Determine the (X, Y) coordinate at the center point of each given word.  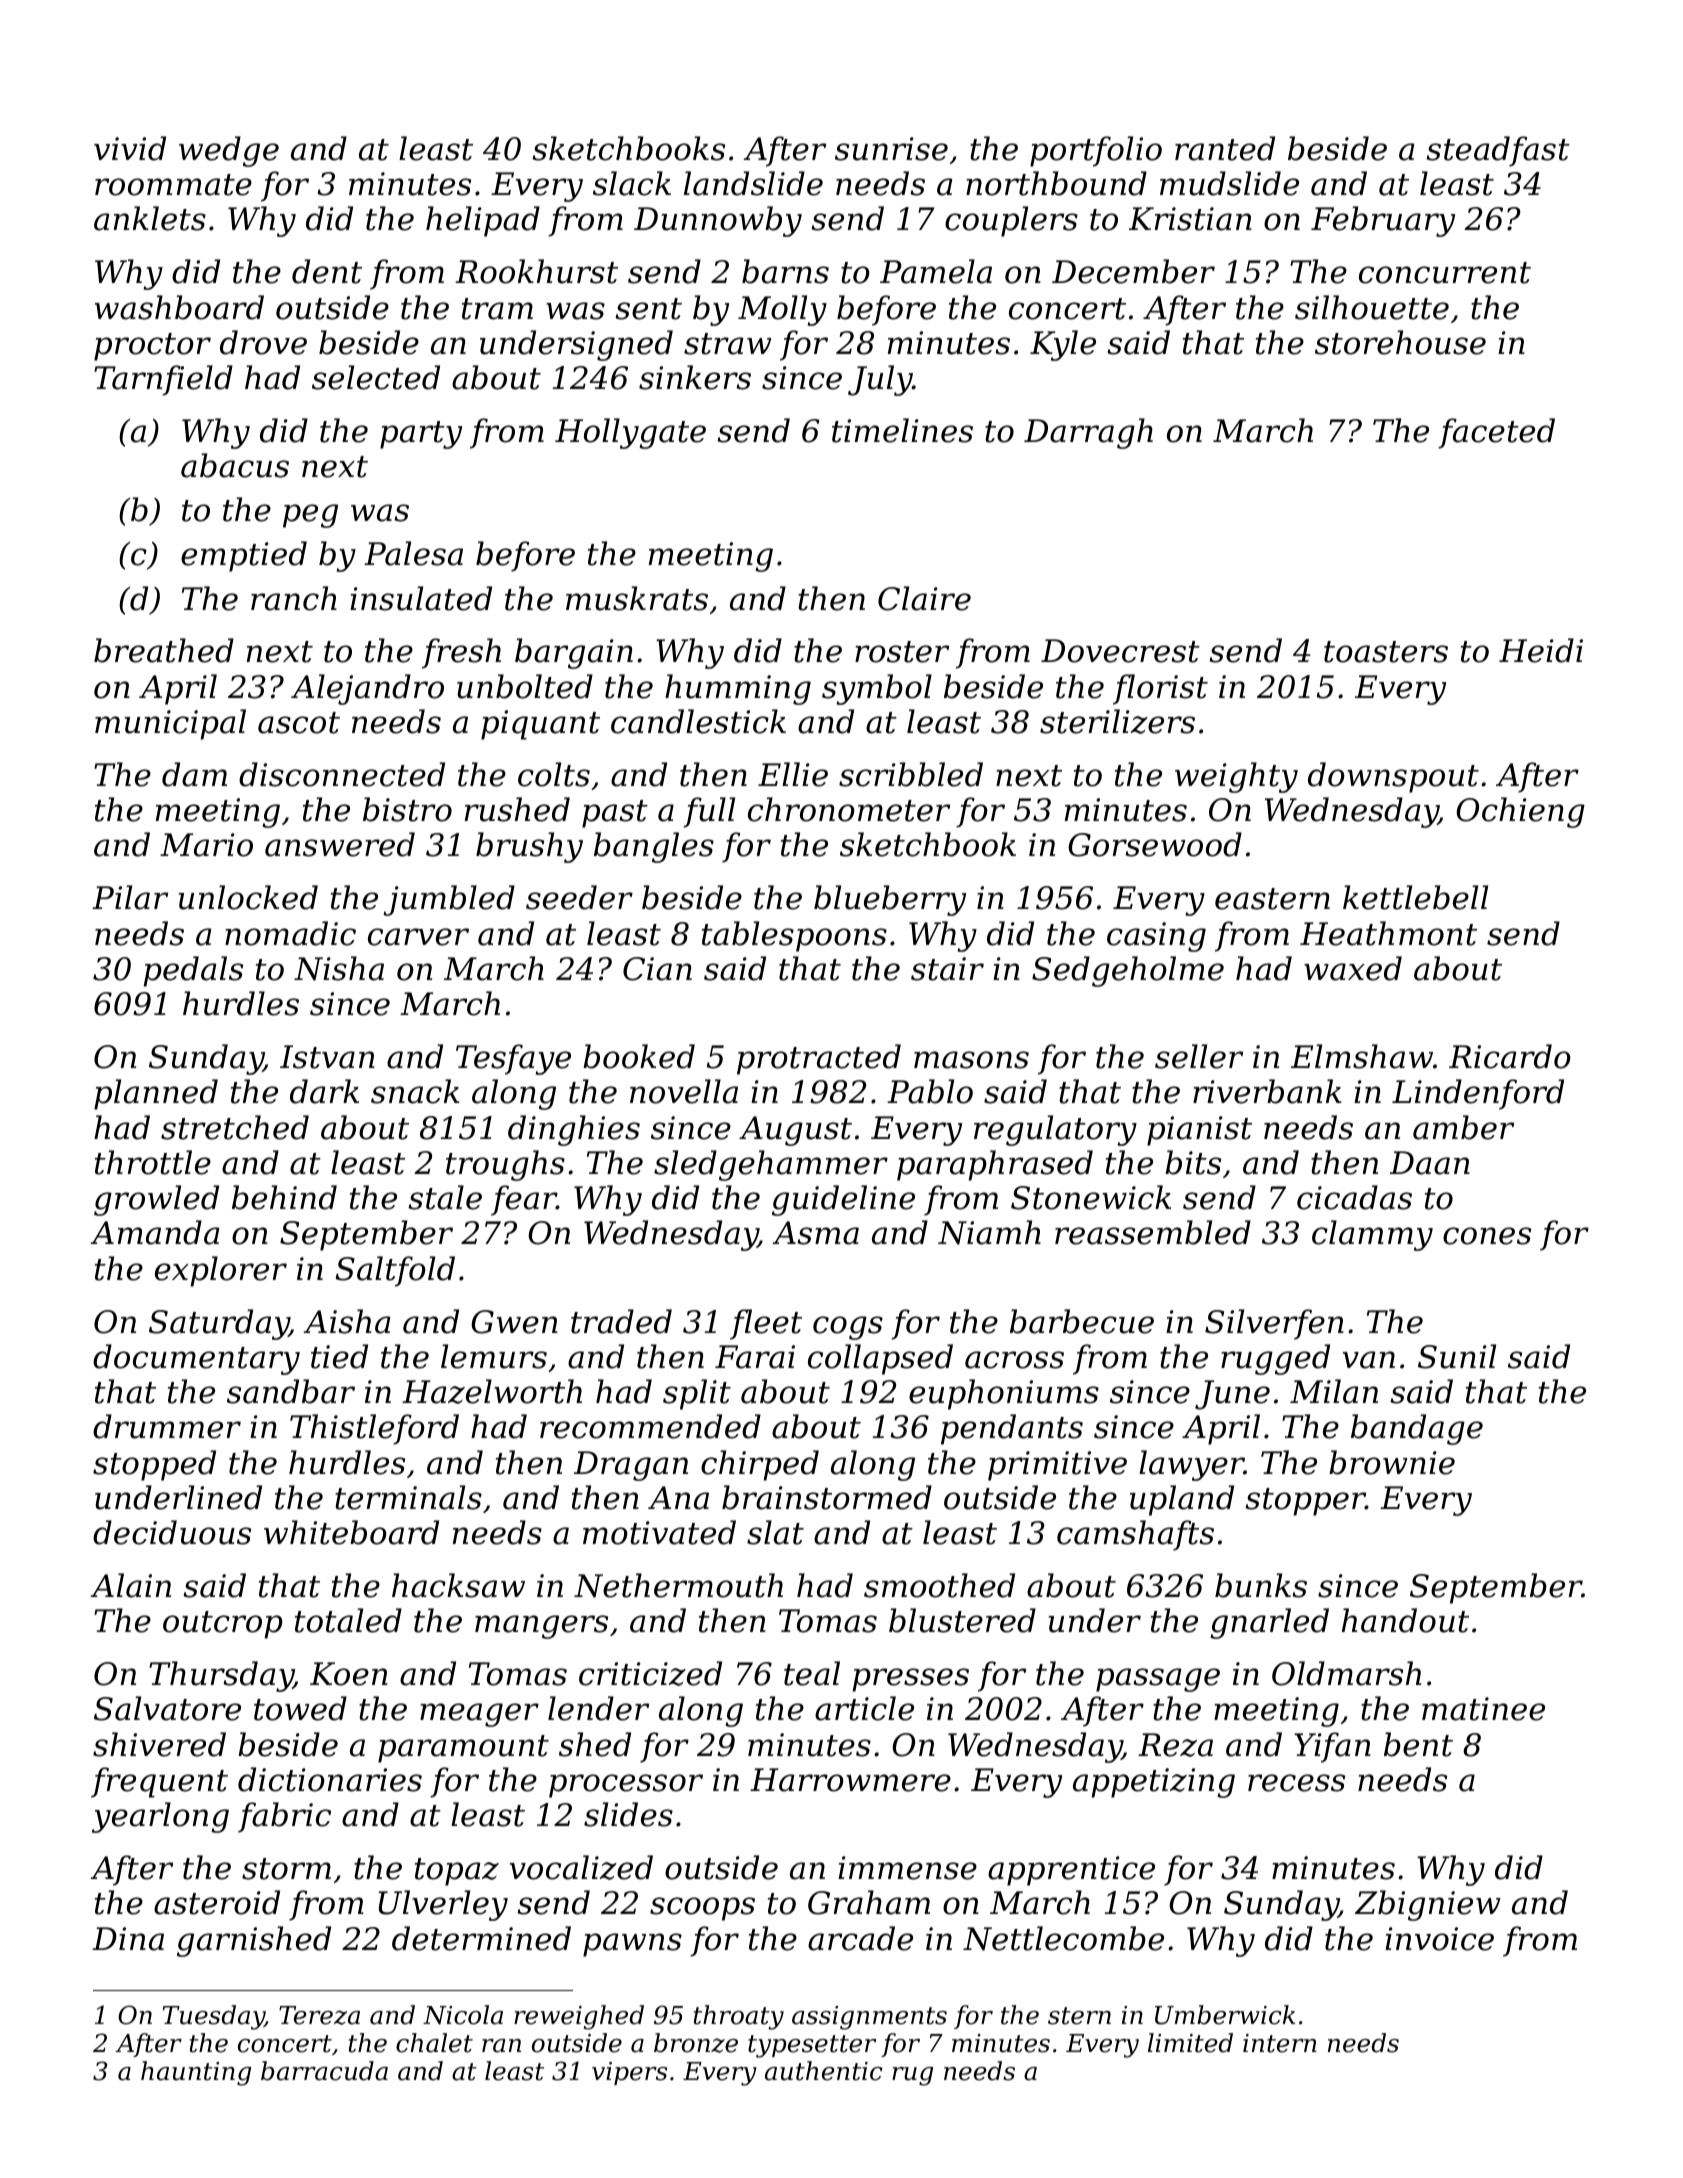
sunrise (891, 149)
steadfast (1498, 151)
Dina (128, 1939)
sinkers (695, 377)
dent (327, 271)
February (1383, 221)
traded (621, 1321)
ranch (294, 598)
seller (1199, 1056)
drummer (167, 1426)
